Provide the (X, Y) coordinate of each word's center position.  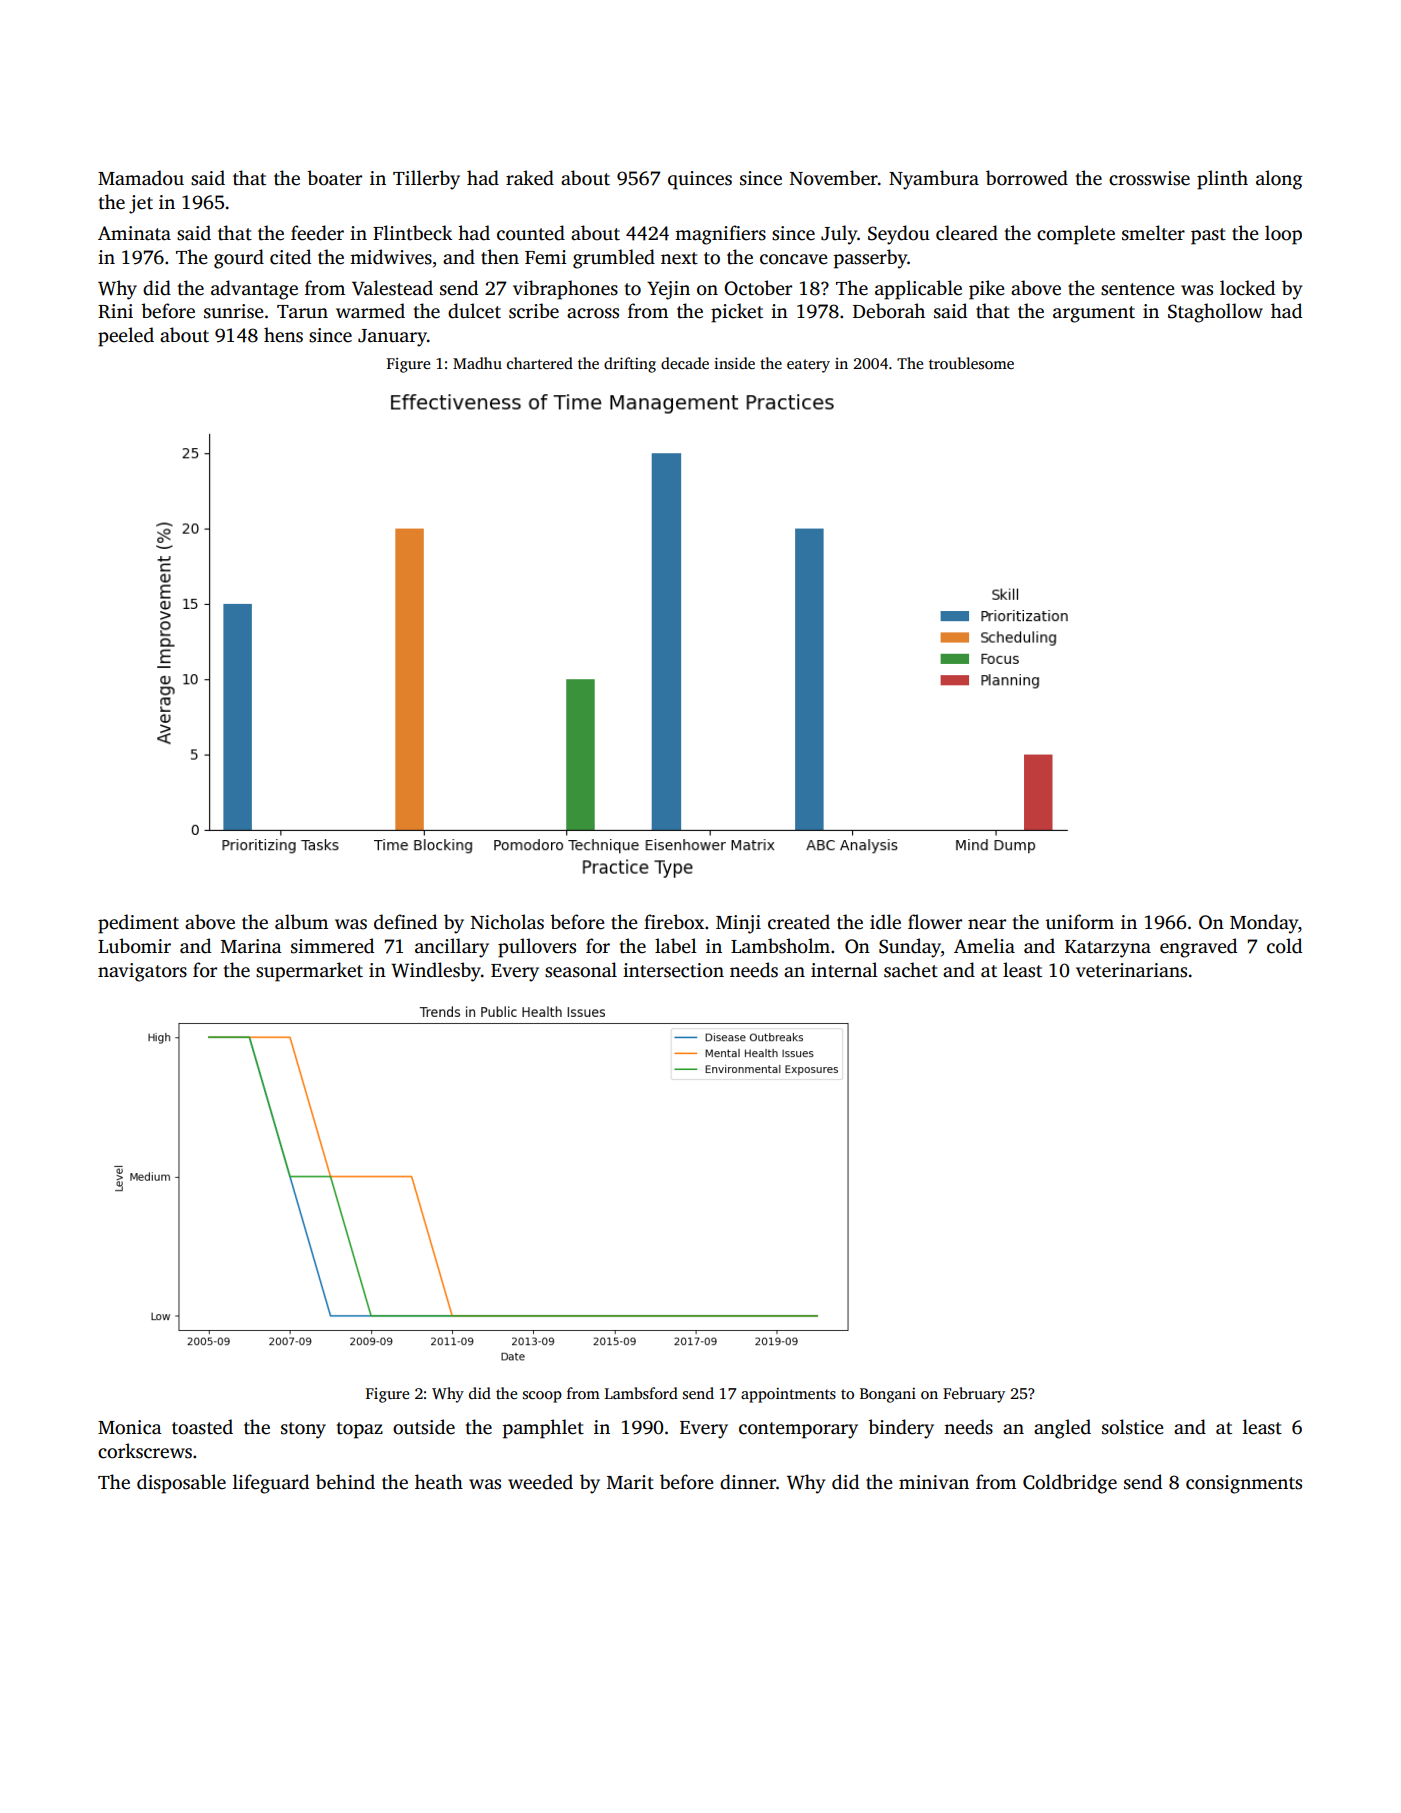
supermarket (309, 972)
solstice (1133, 1427)
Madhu (477, 363)
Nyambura (934, 180)
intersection (673, 970)
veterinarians (1131, 970)
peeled (126, 337)
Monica (130, 1427)
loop (1283, 235)
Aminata (134, 233)
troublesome (971, 363)
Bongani (888, 1395)
